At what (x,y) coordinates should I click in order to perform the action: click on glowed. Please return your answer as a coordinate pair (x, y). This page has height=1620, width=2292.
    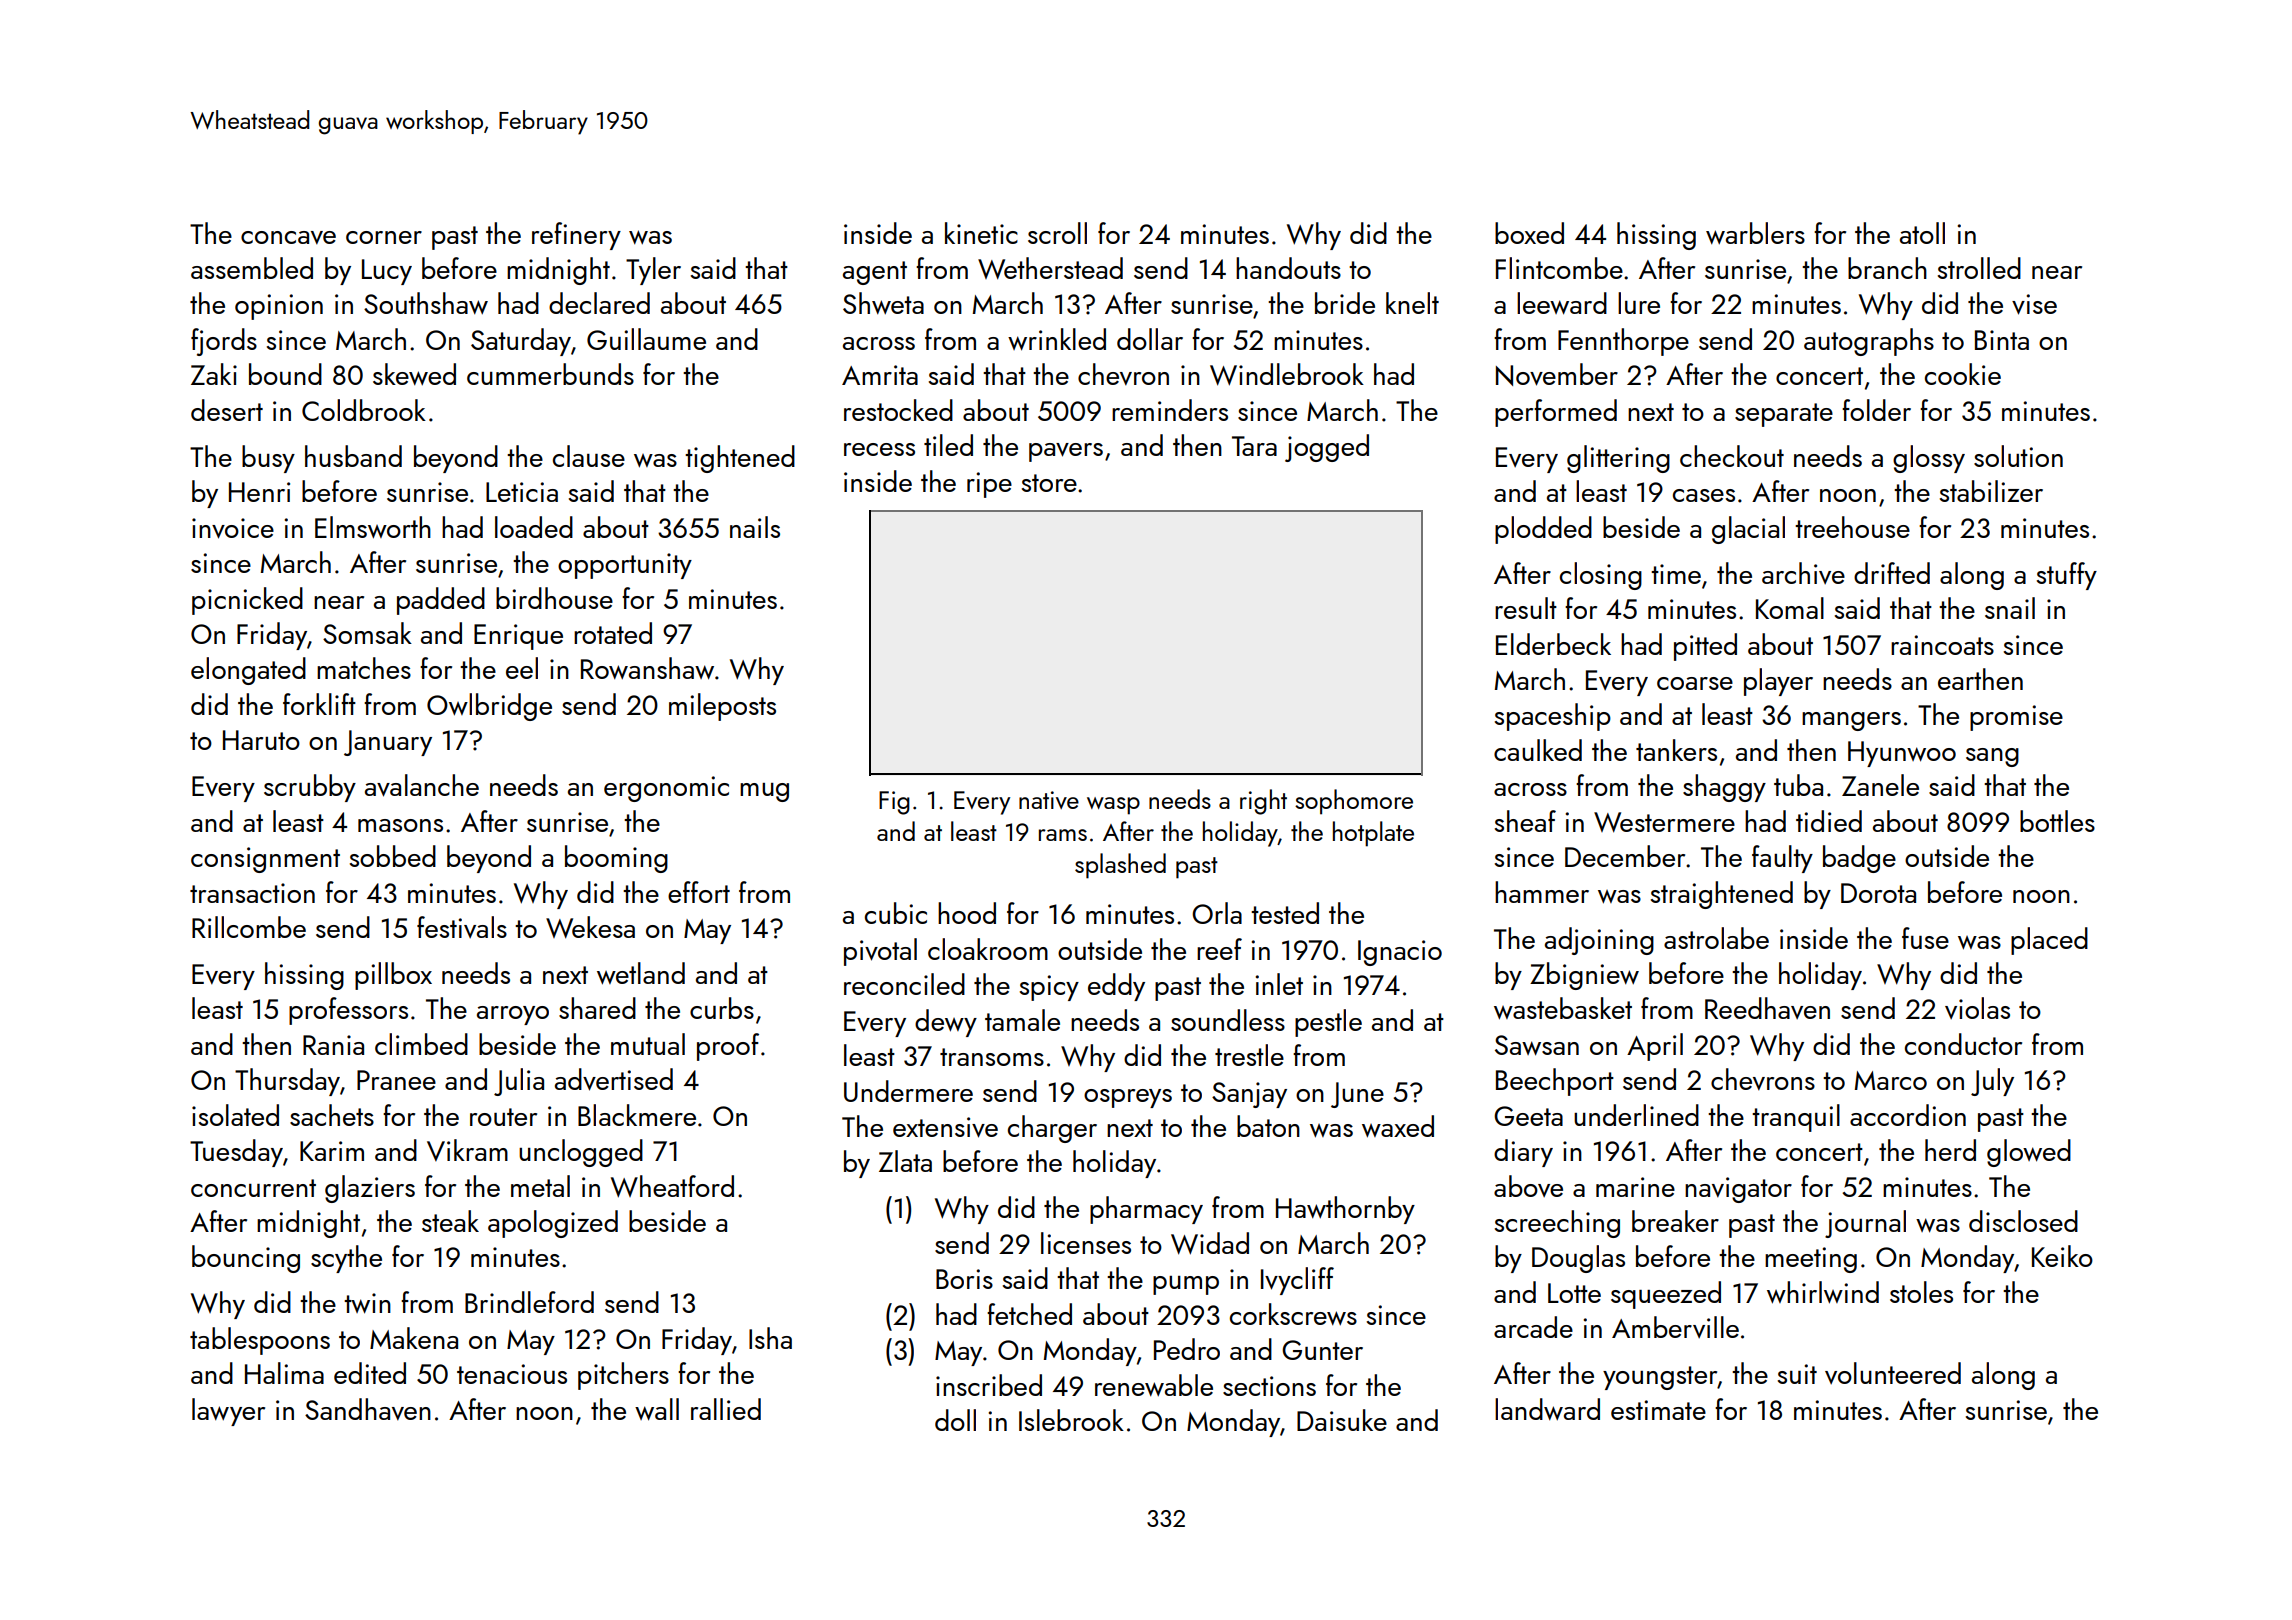
    Looking at the image, I should click on (2029, 1153).
